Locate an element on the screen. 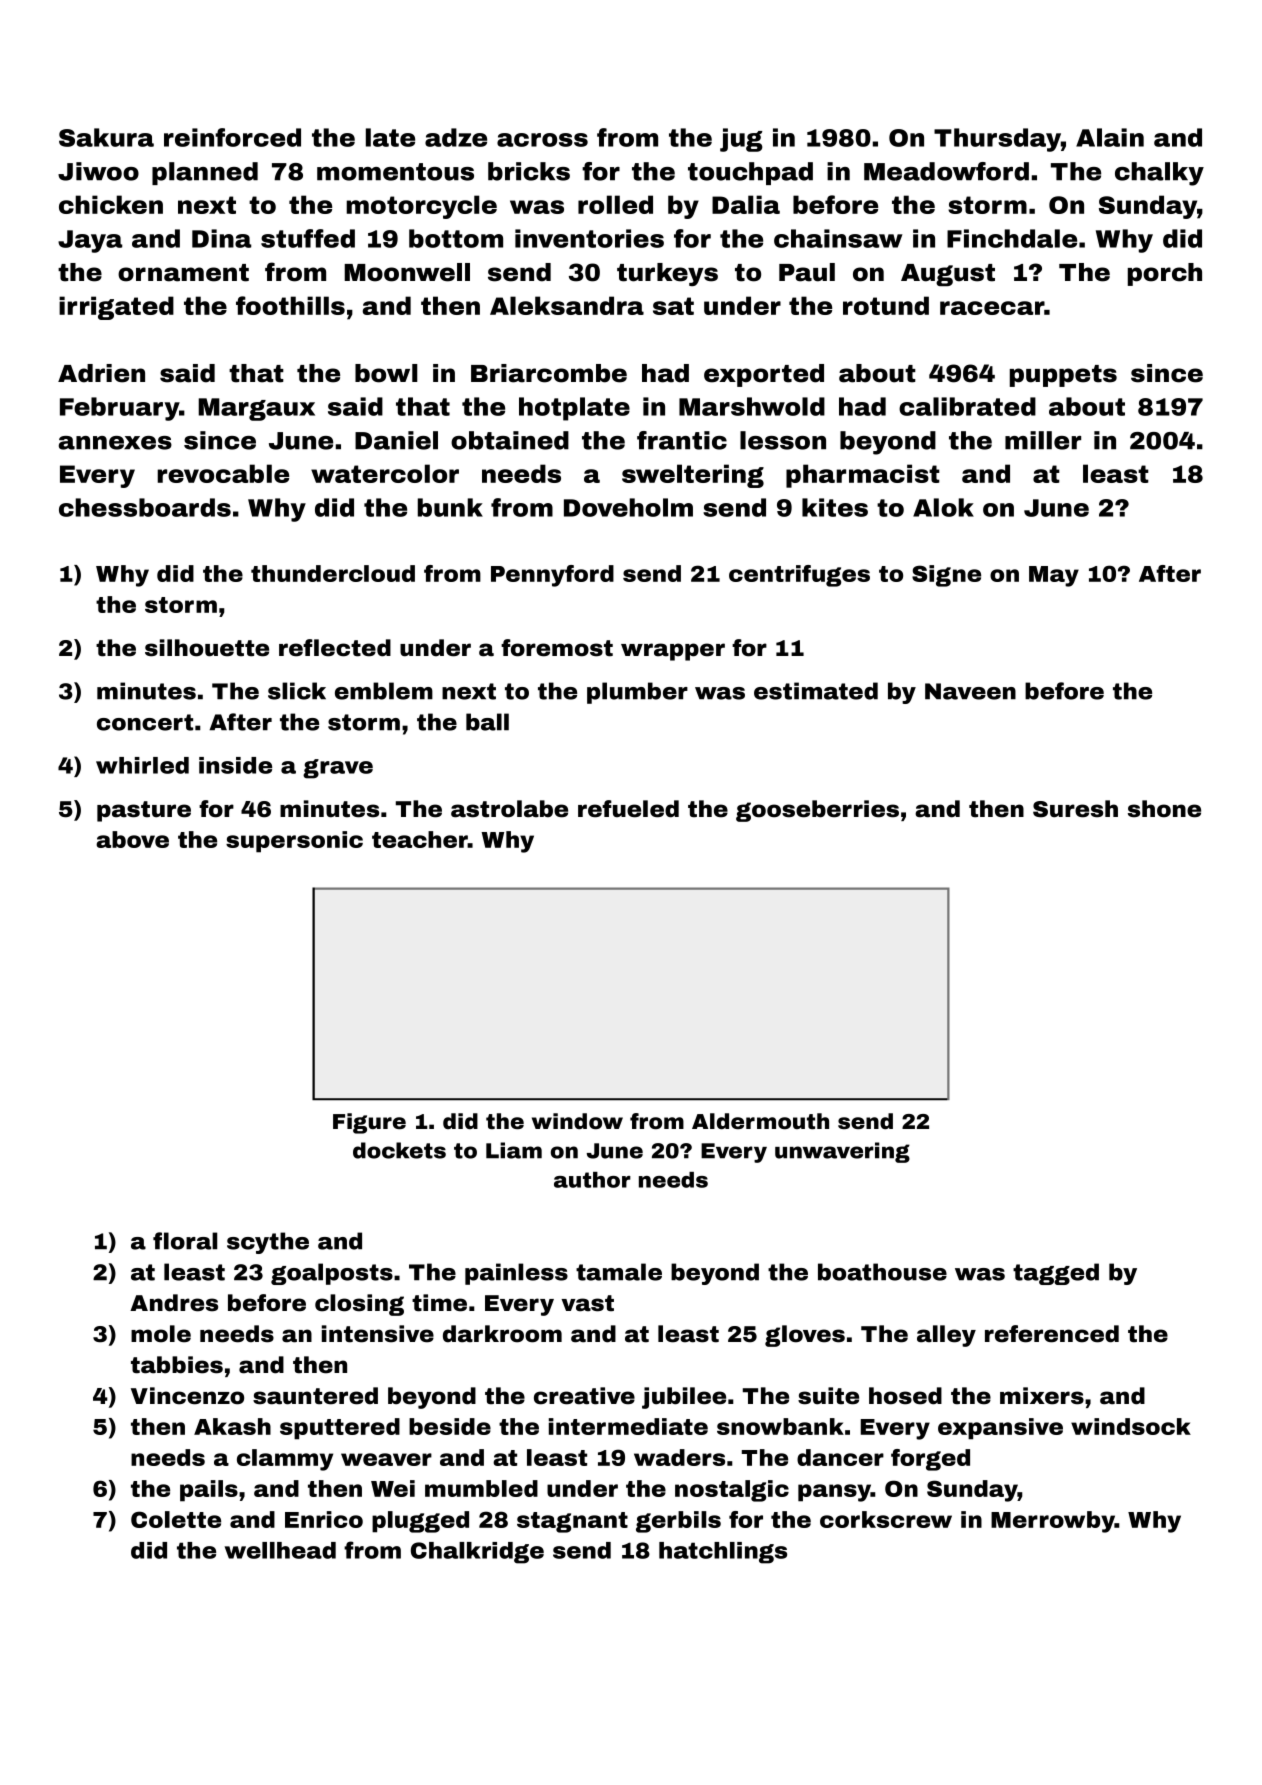 This screenshot has height=1785, width=1262. miller is located at coordinates (1043, 440).
